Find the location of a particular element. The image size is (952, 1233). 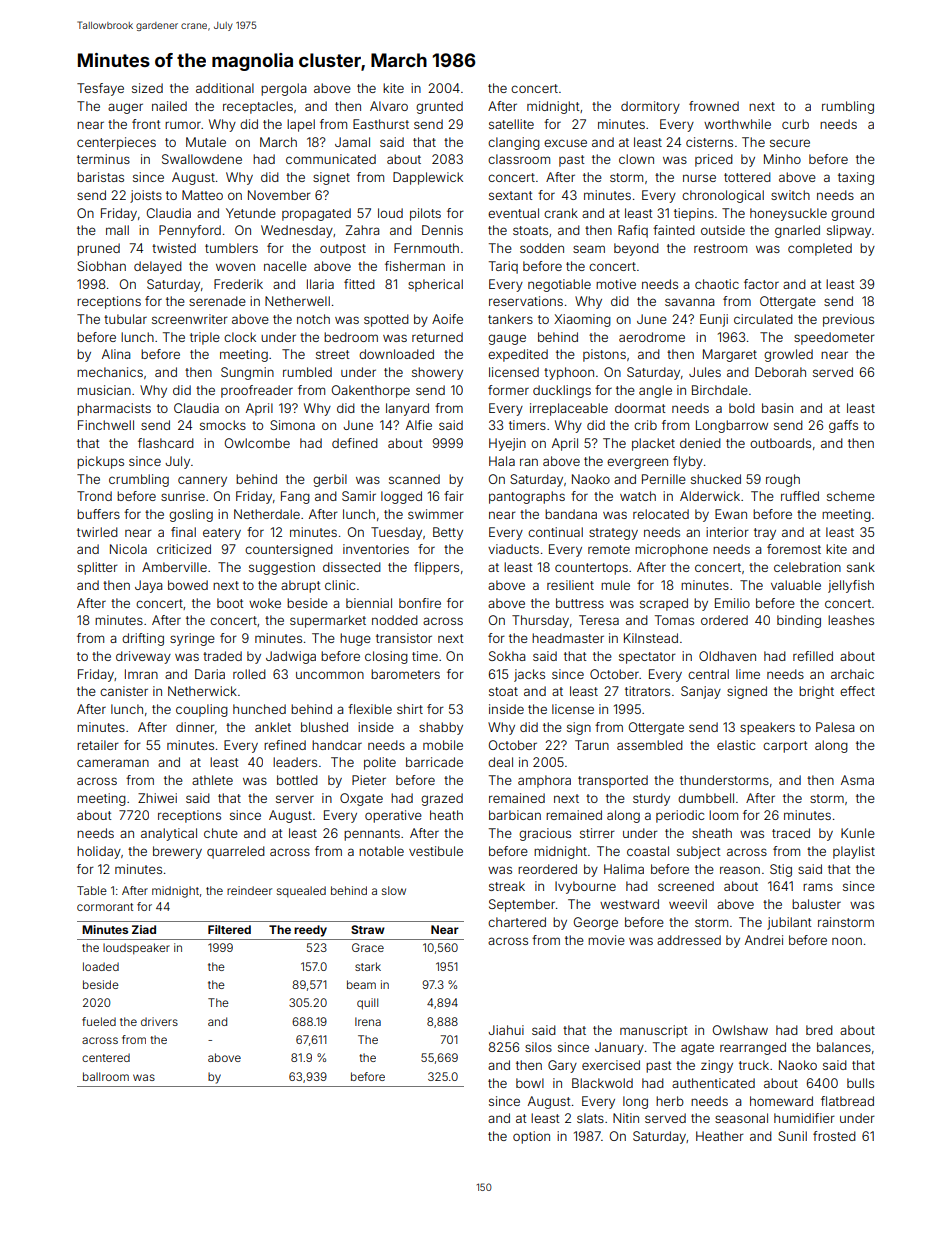

manuscript is located at coordinates (653, 1031).
